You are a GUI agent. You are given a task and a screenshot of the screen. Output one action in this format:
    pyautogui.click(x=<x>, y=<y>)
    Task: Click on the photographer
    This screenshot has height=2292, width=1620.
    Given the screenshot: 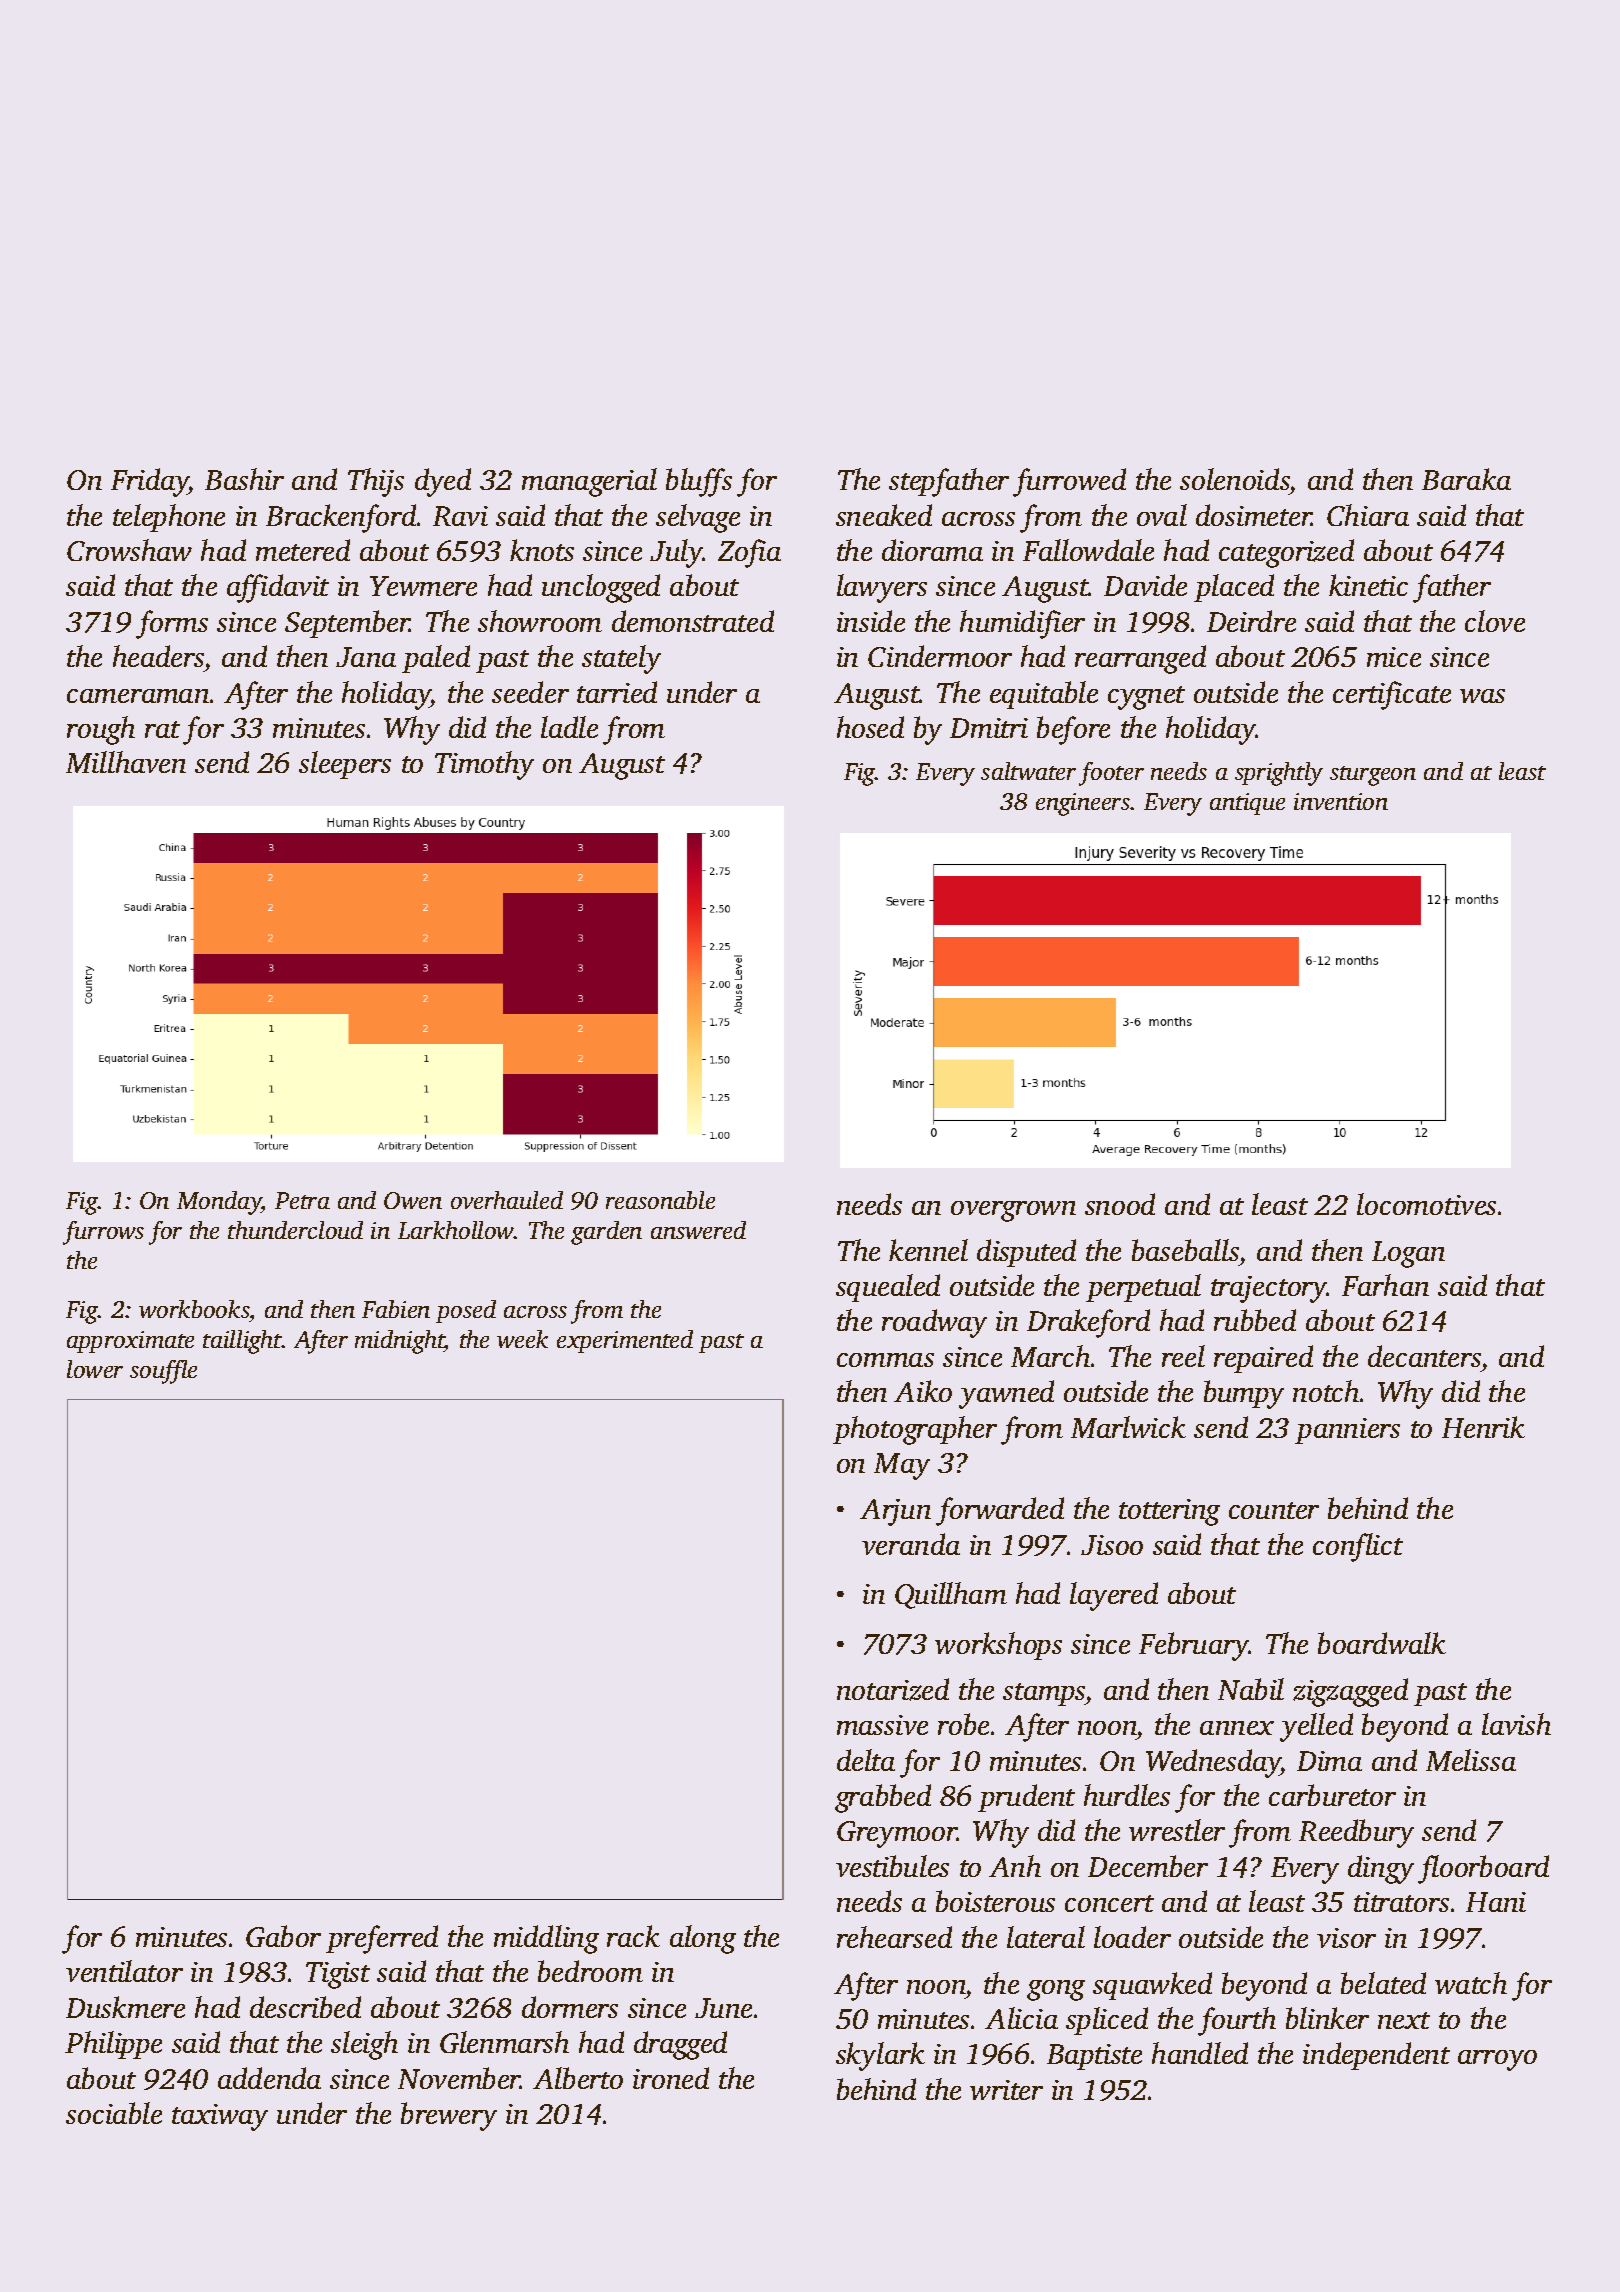 What is the action you would take?
    pyautogui.click(x=915, y=1430)
